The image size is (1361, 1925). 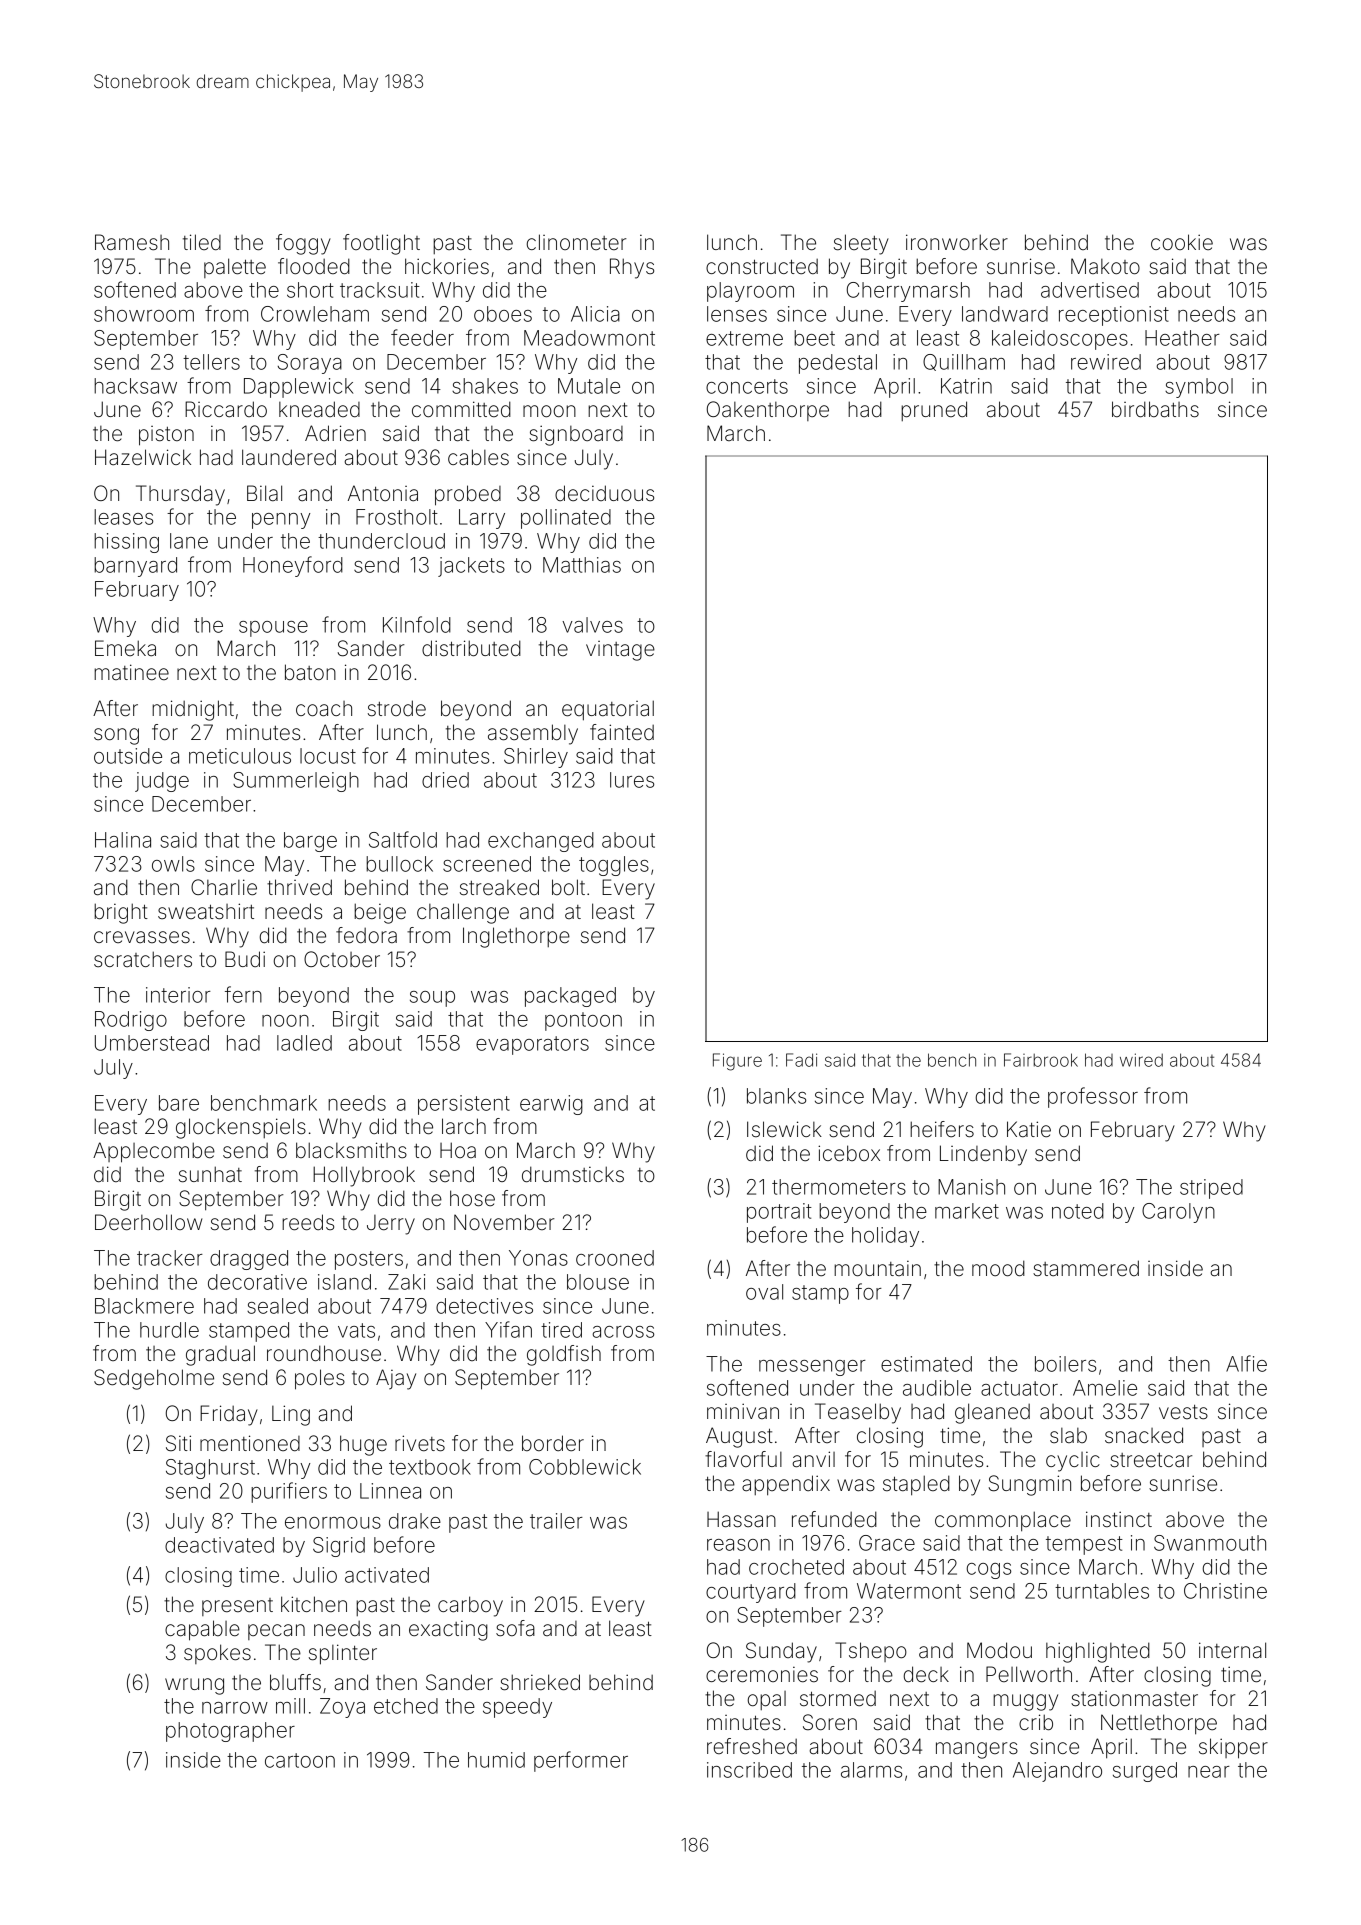 I want to click on near, so click(x=1209, y=1772).
